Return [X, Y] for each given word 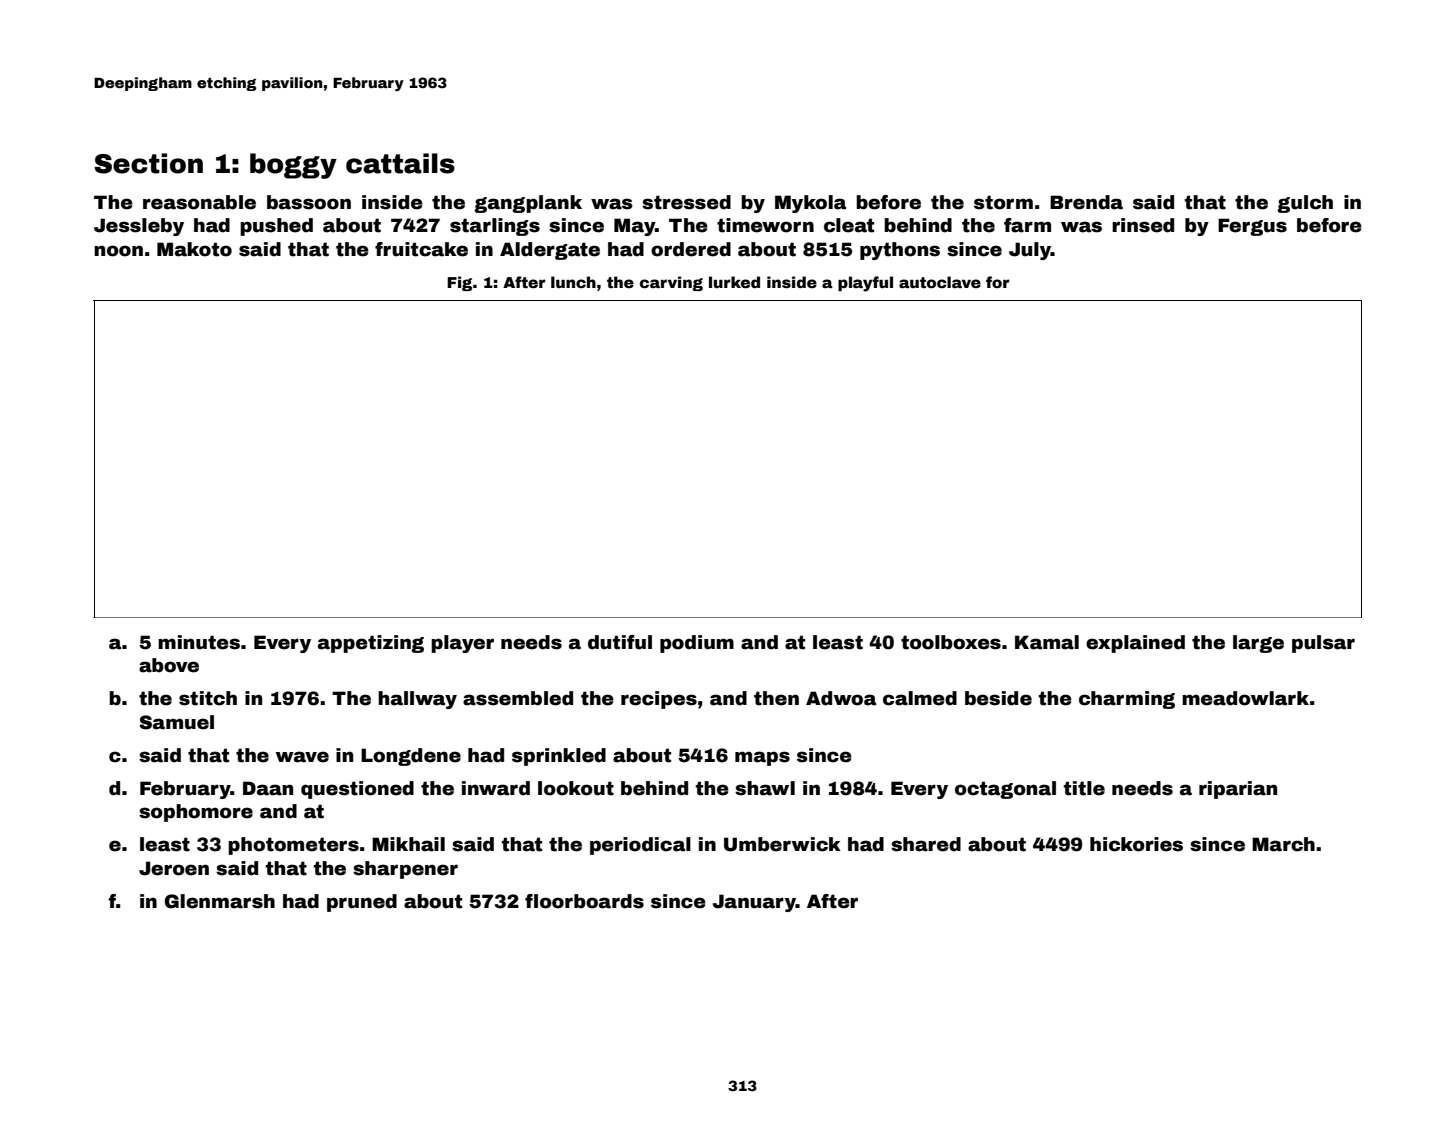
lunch [573, 282]
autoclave [940, 282]
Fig [459, 283]
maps [762, 758]
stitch [208, 698]
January [754, 903]
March [1283, 844]
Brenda [1086, 202]
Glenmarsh [220, 901]
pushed [276, 227]
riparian [1238, 790]
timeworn [765, 225]
